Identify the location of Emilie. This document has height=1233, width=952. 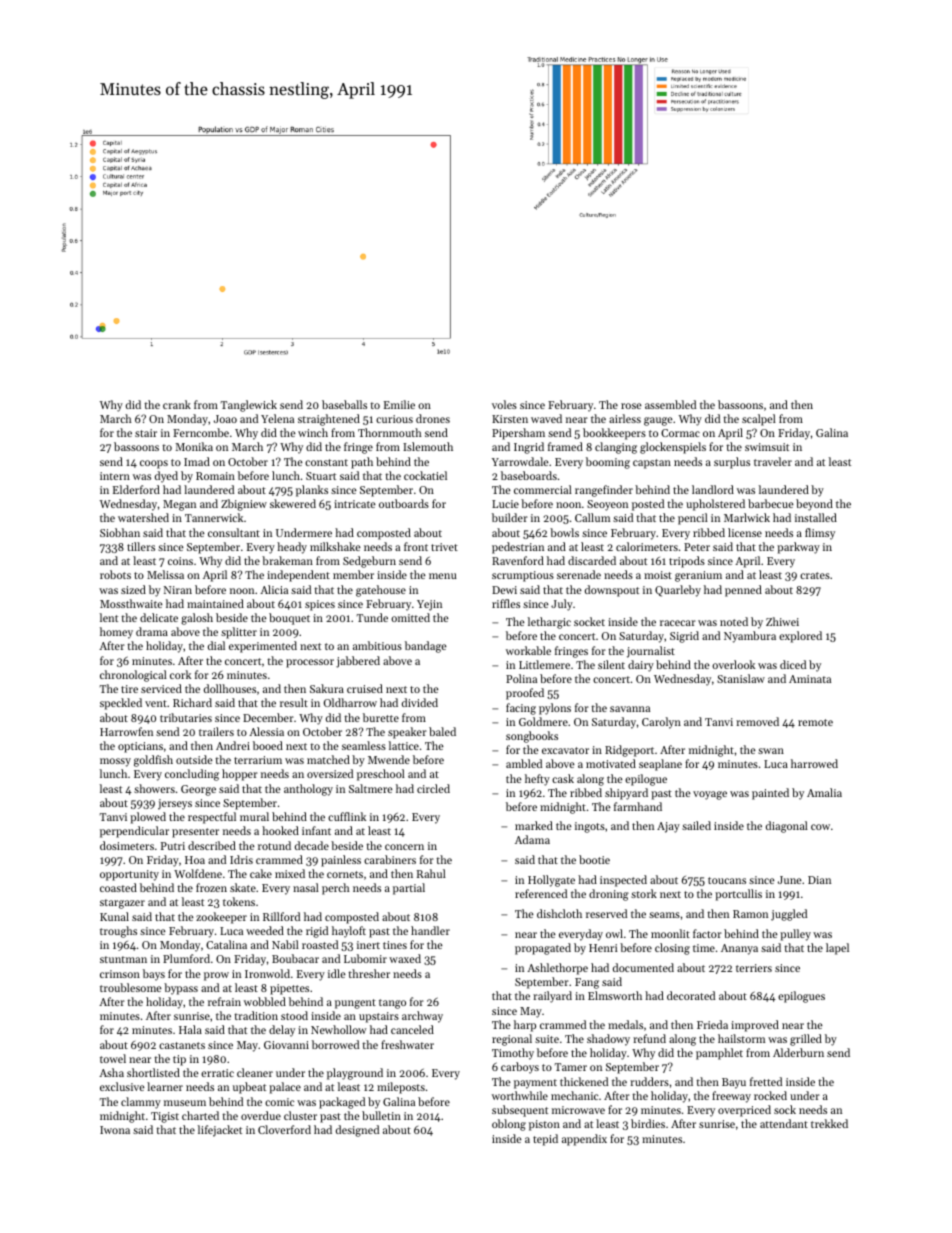
(399, 404).
